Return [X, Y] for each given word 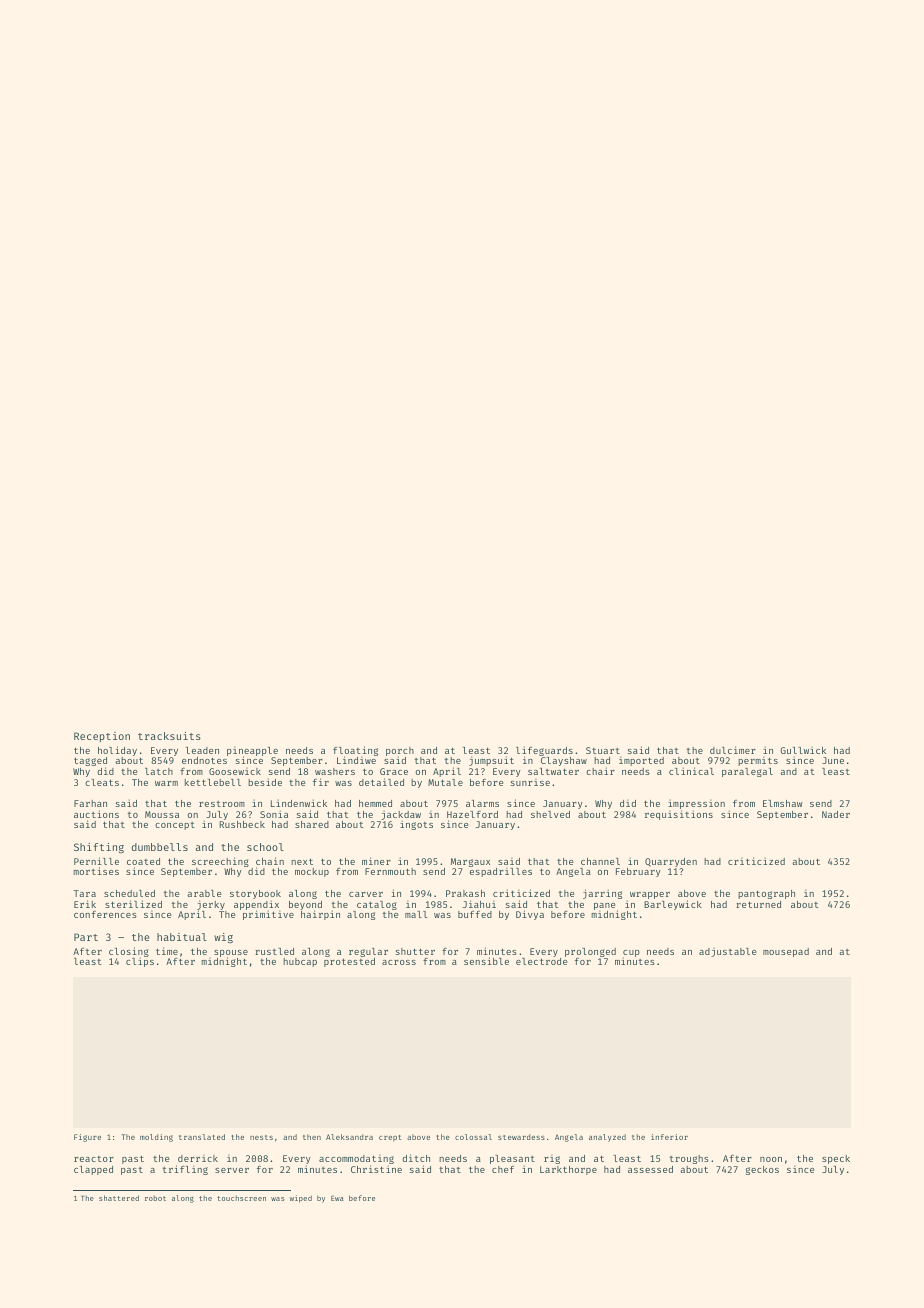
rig [552, 1159]
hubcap [300, 962]
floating [355, 751]
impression [696, 804]
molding [156, 1138]
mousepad [786, 952]
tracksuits [169, 736]
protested [349, 962]
